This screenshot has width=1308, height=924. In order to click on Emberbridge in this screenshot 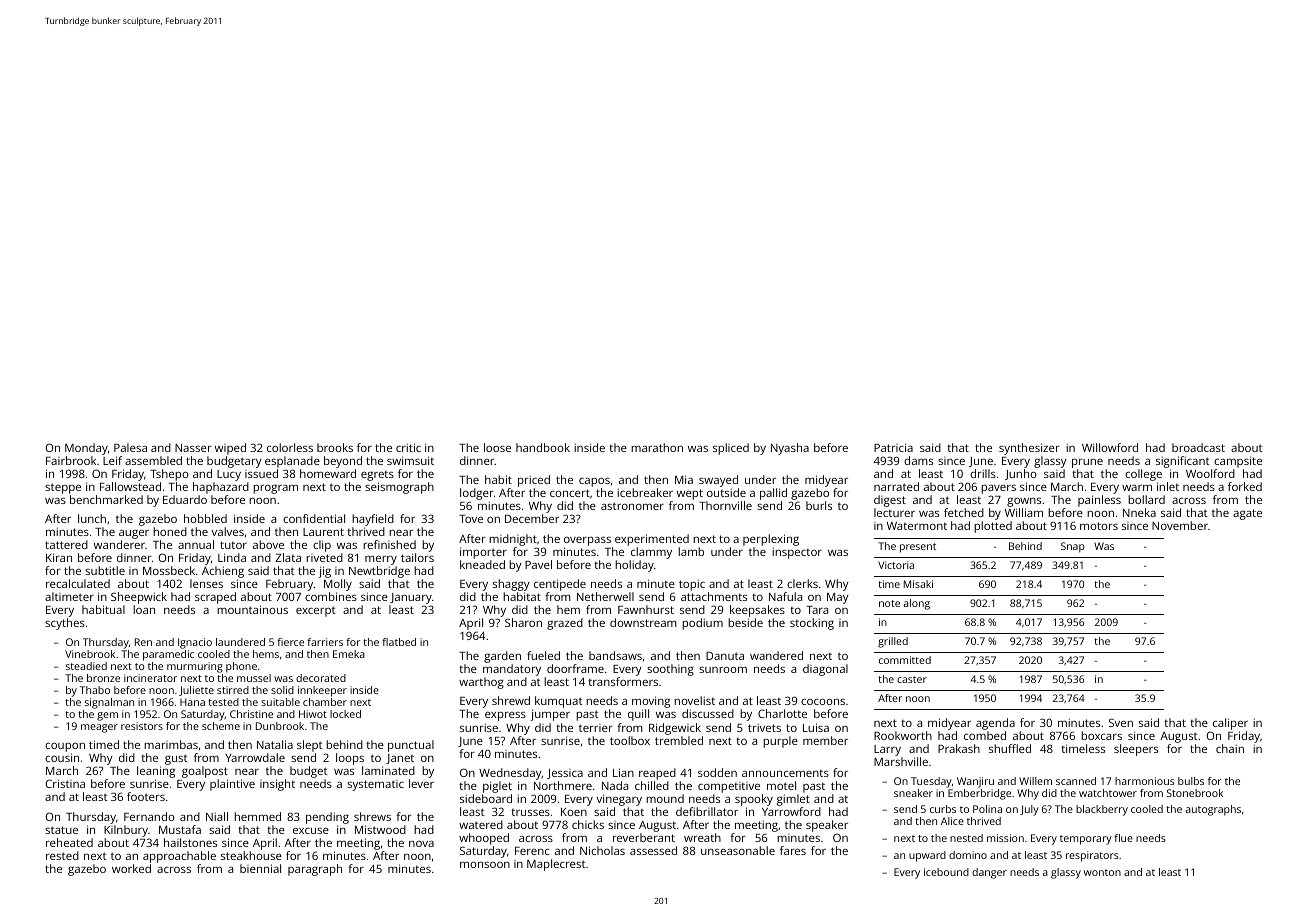, I will do `click(979, 794)`.
